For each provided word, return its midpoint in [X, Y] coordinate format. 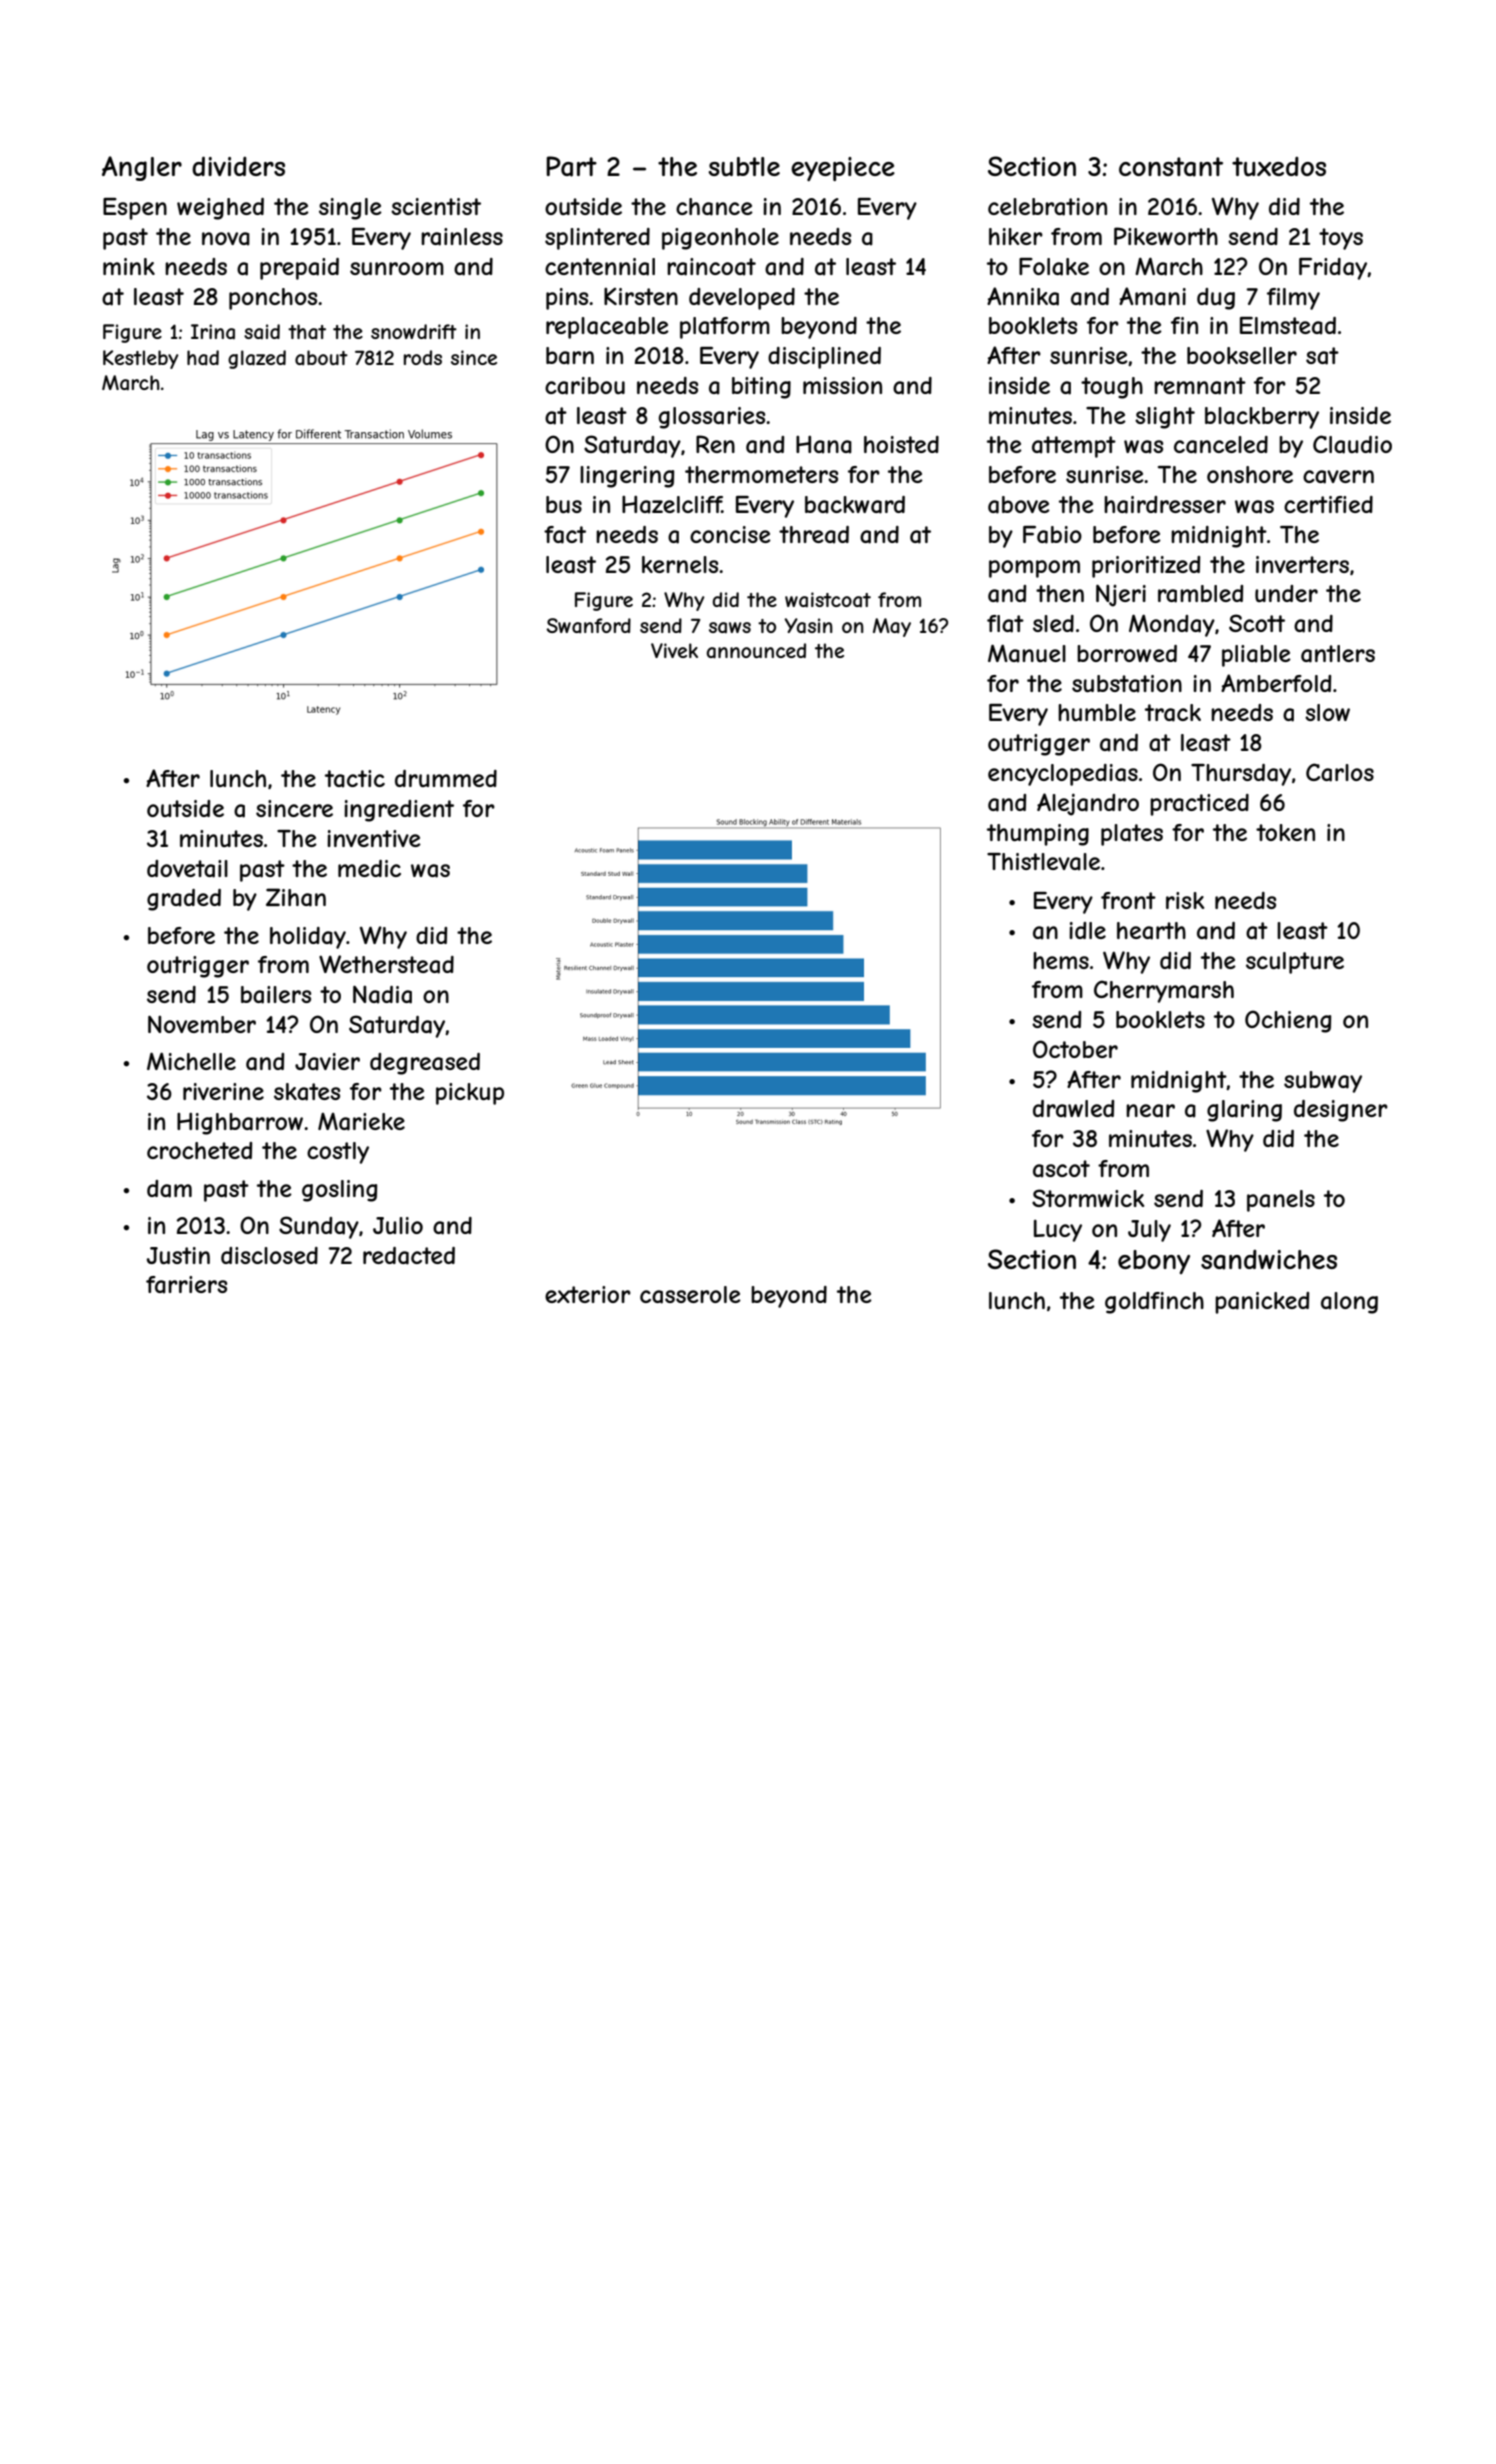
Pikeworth [1166, 236]
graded [184, 900]
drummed [446, 778]
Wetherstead [386, 964]
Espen [135, 209]
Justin [178, 1255]
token [1285, 832]
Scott [1257, 623]
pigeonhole [720, 239]
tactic [355, 779]
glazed [257, 359]
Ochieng [1288, 1021]
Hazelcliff [672, 505]
